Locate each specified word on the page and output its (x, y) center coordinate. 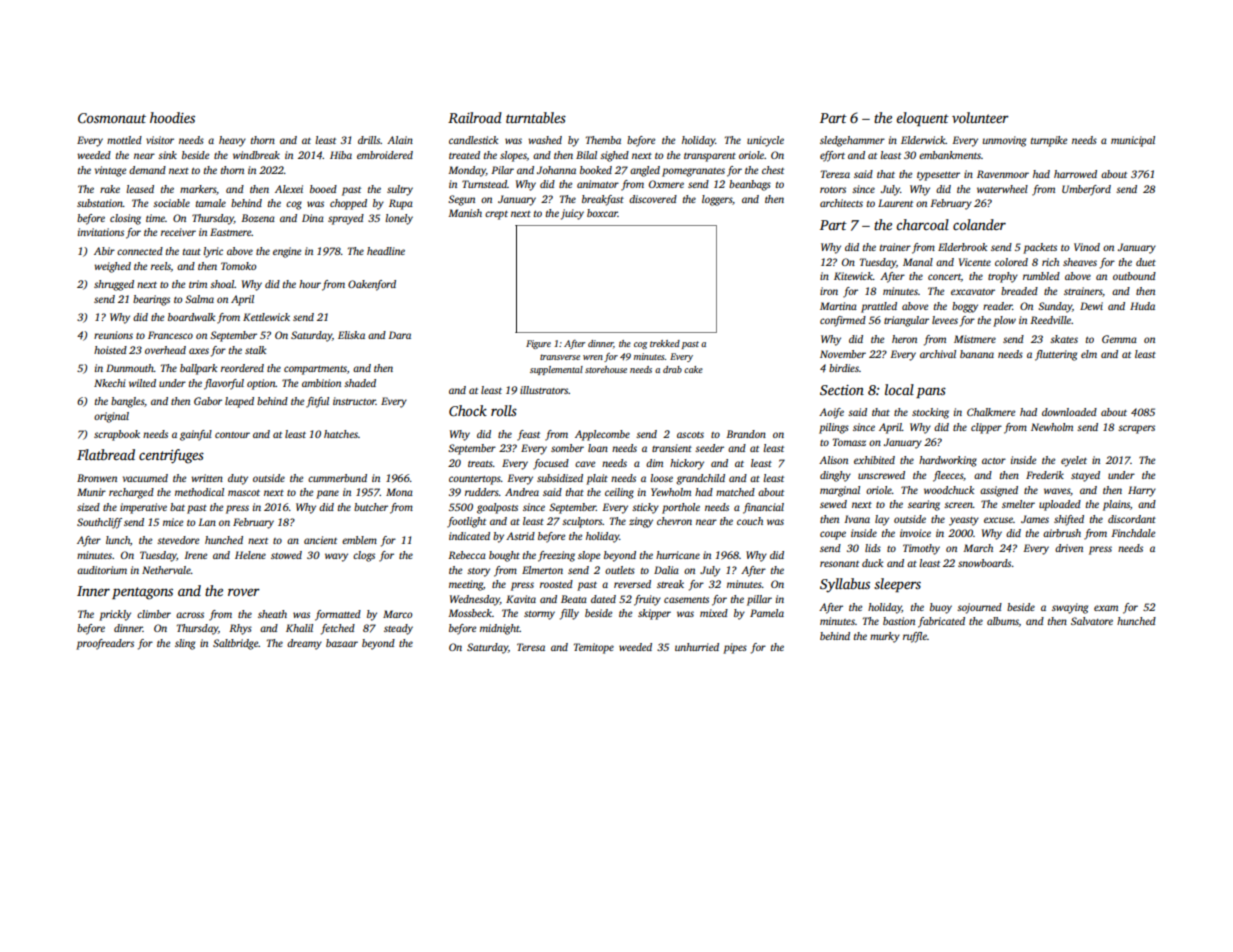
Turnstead (484, 184)
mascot (244, 493)
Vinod (1087, 247)
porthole (681, 508)
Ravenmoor (1003, 174)
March (978, 548)
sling (185, 644)
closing (125, 219)
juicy (572, 214)
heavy (232, 141)
